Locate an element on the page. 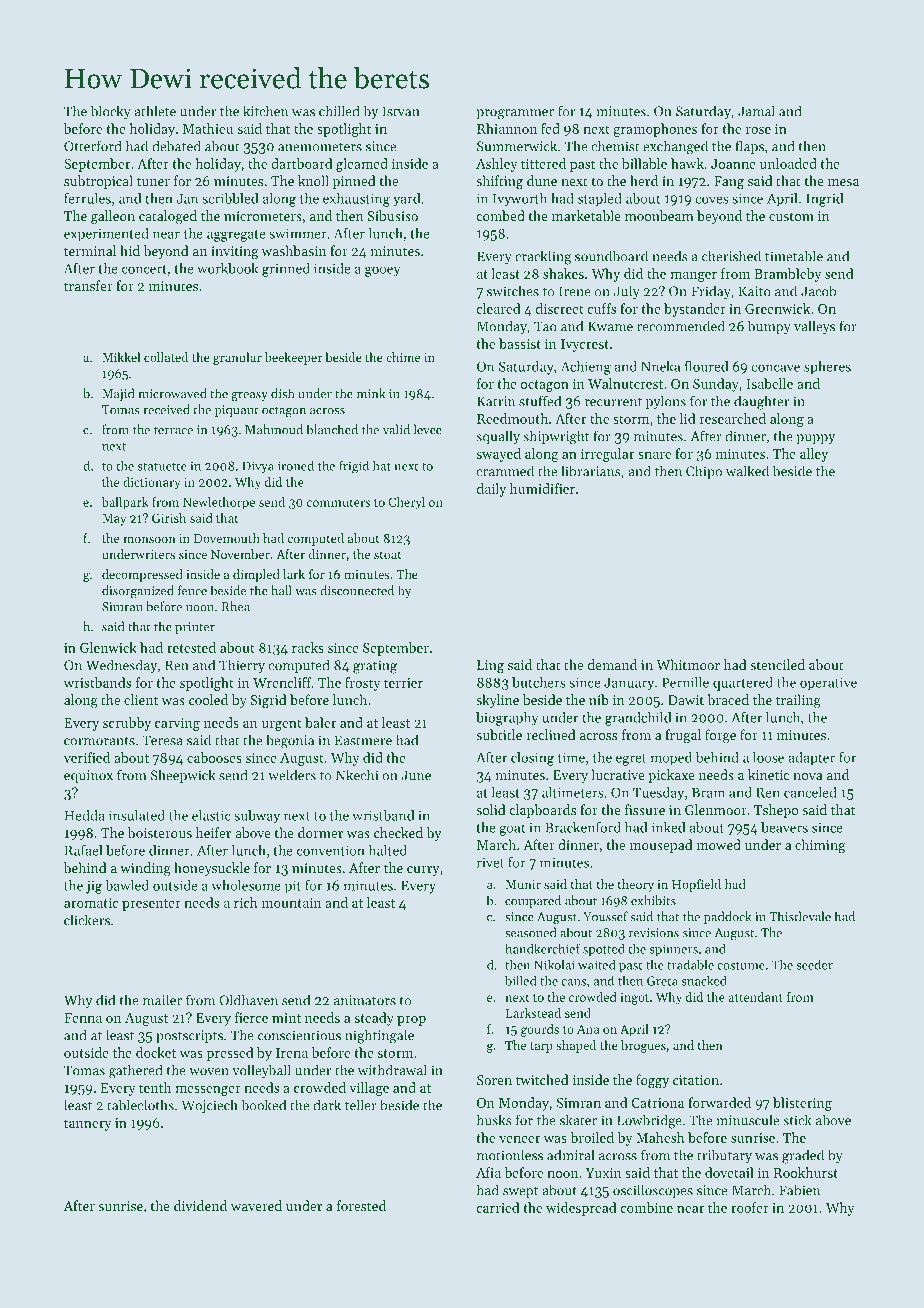  collated is located at coordinates (166, 357).
